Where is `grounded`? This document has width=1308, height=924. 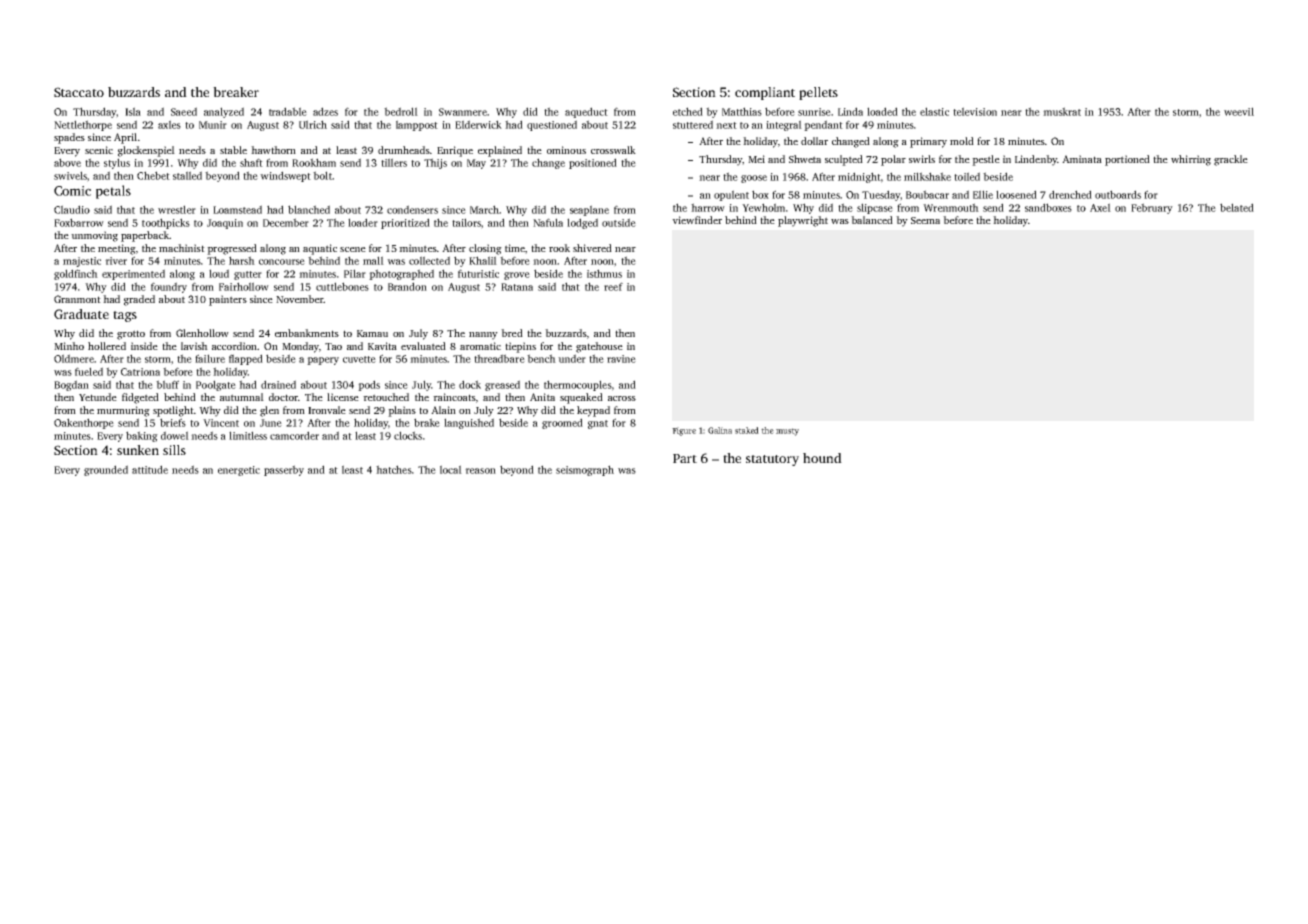
grounded is located at coordinates (106, 470).
